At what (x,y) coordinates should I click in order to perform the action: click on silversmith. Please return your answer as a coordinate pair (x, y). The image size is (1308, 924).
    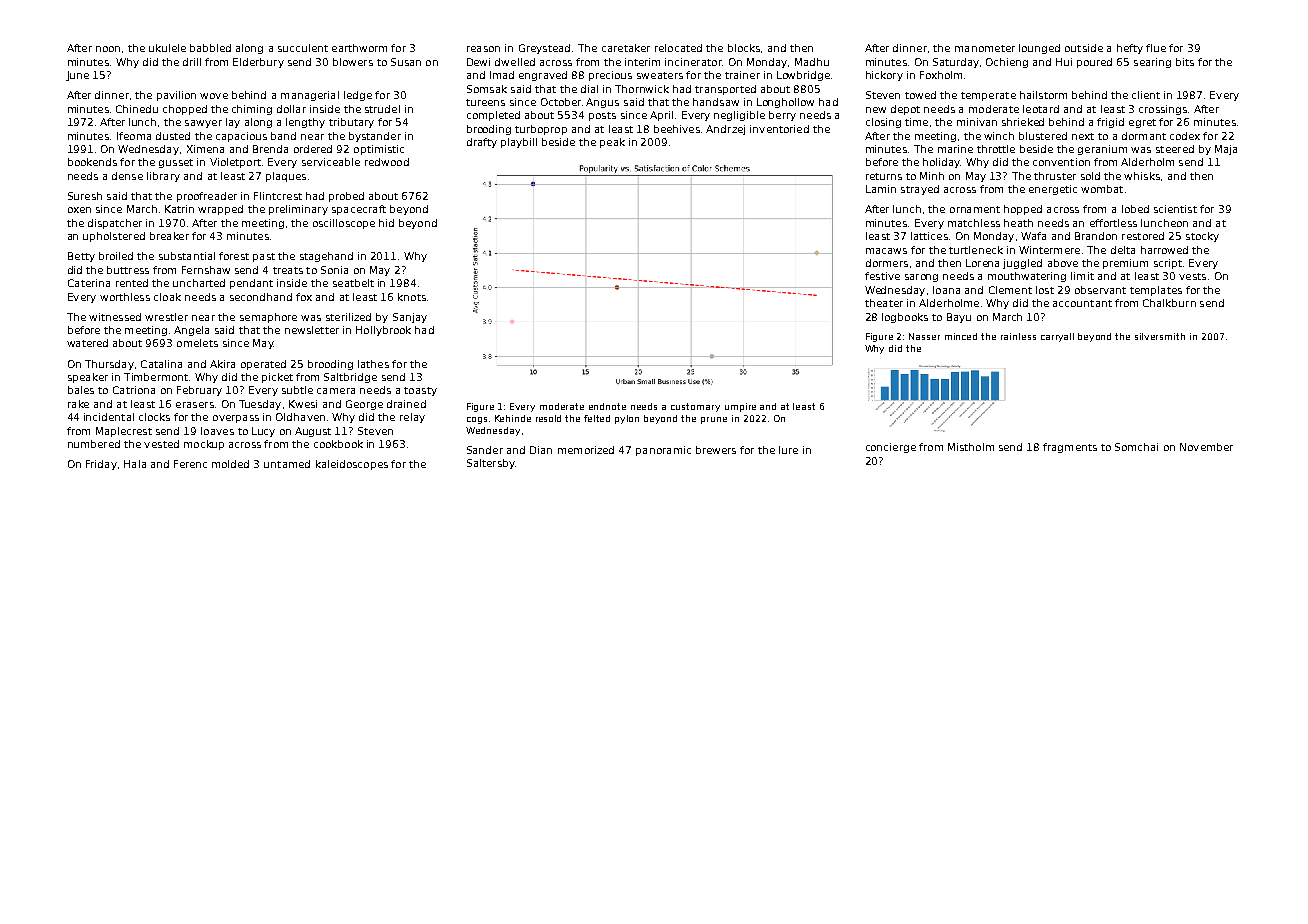
    Looking at the image, I should click on (1160, 336).
